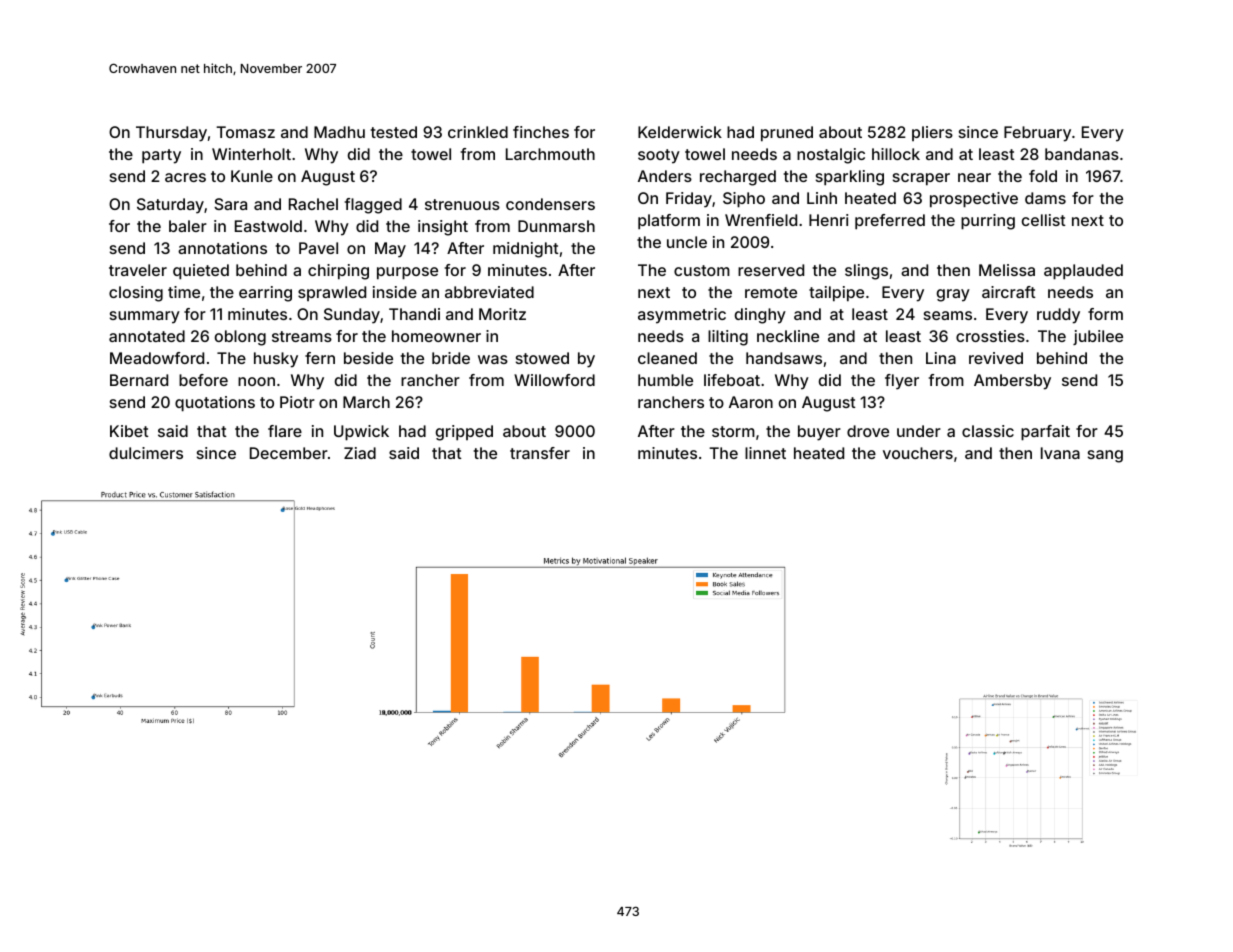 Image resolution: width=1233 pixels, height=952 pixels. I want to click on Dunmarsh, so click(556, 226).
